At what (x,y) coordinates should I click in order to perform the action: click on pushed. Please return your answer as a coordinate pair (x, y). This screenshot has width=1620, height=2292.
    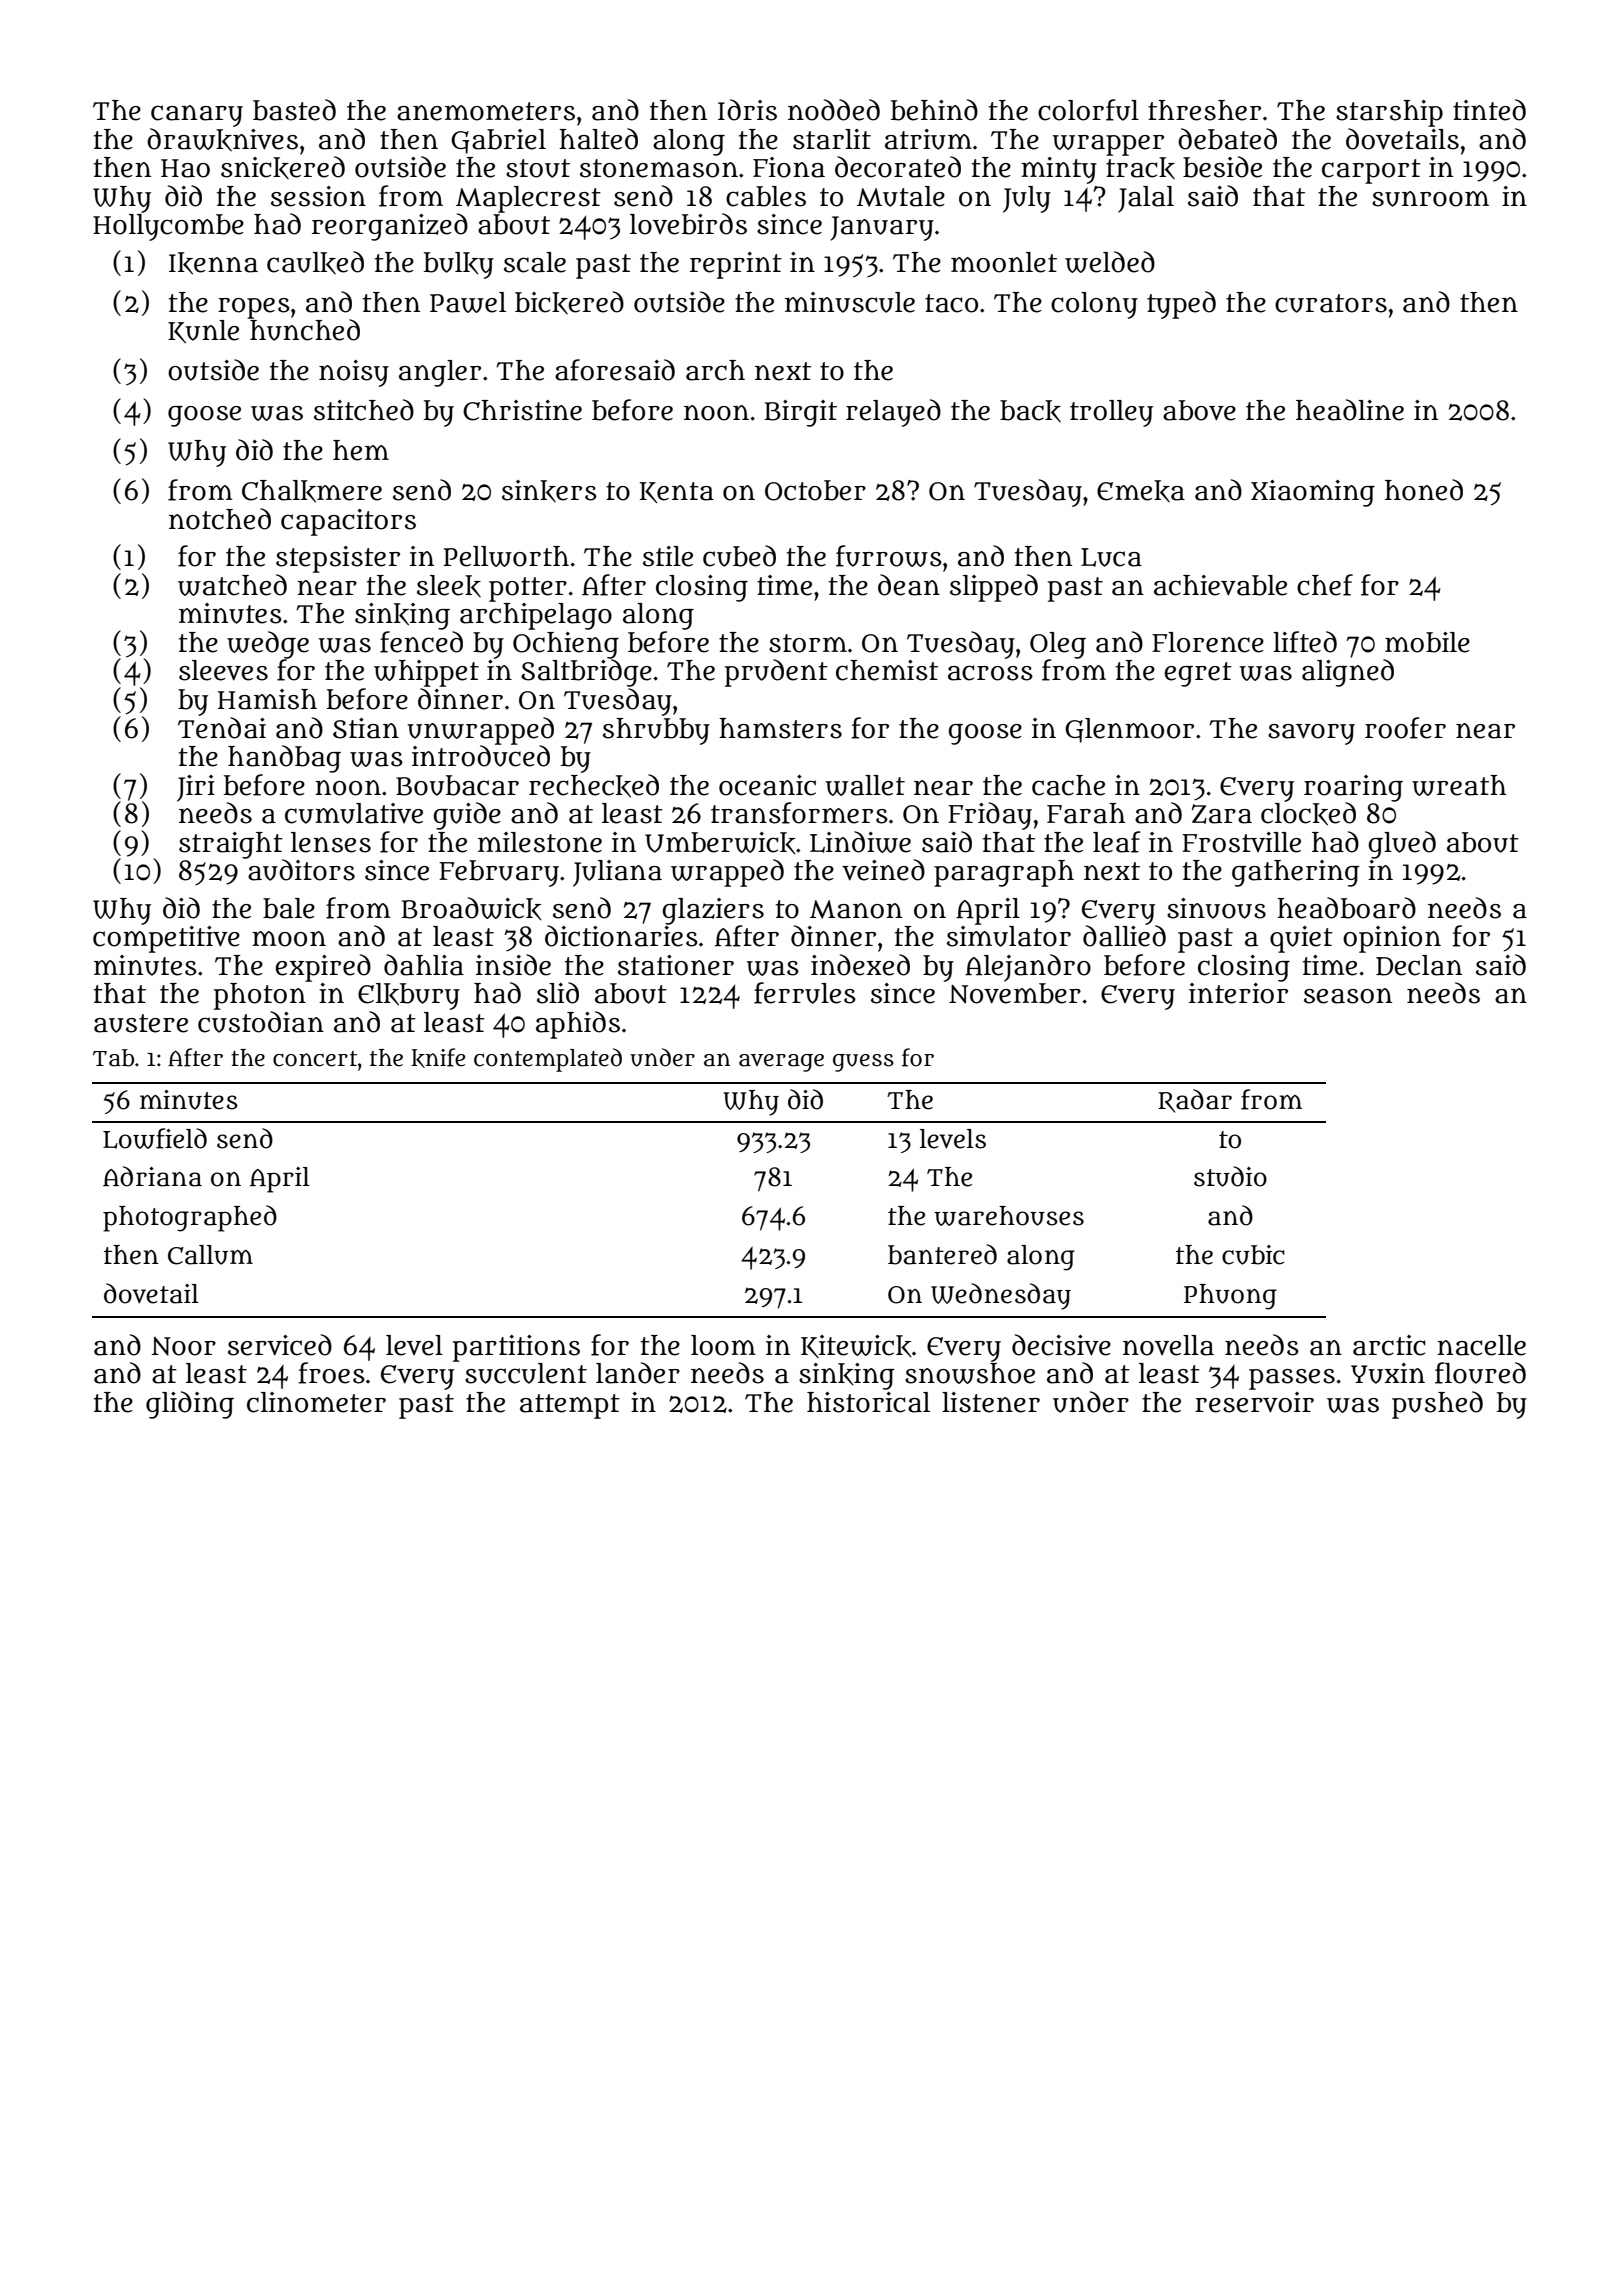
    Looking at the image, I should click on (1437, 1405).
